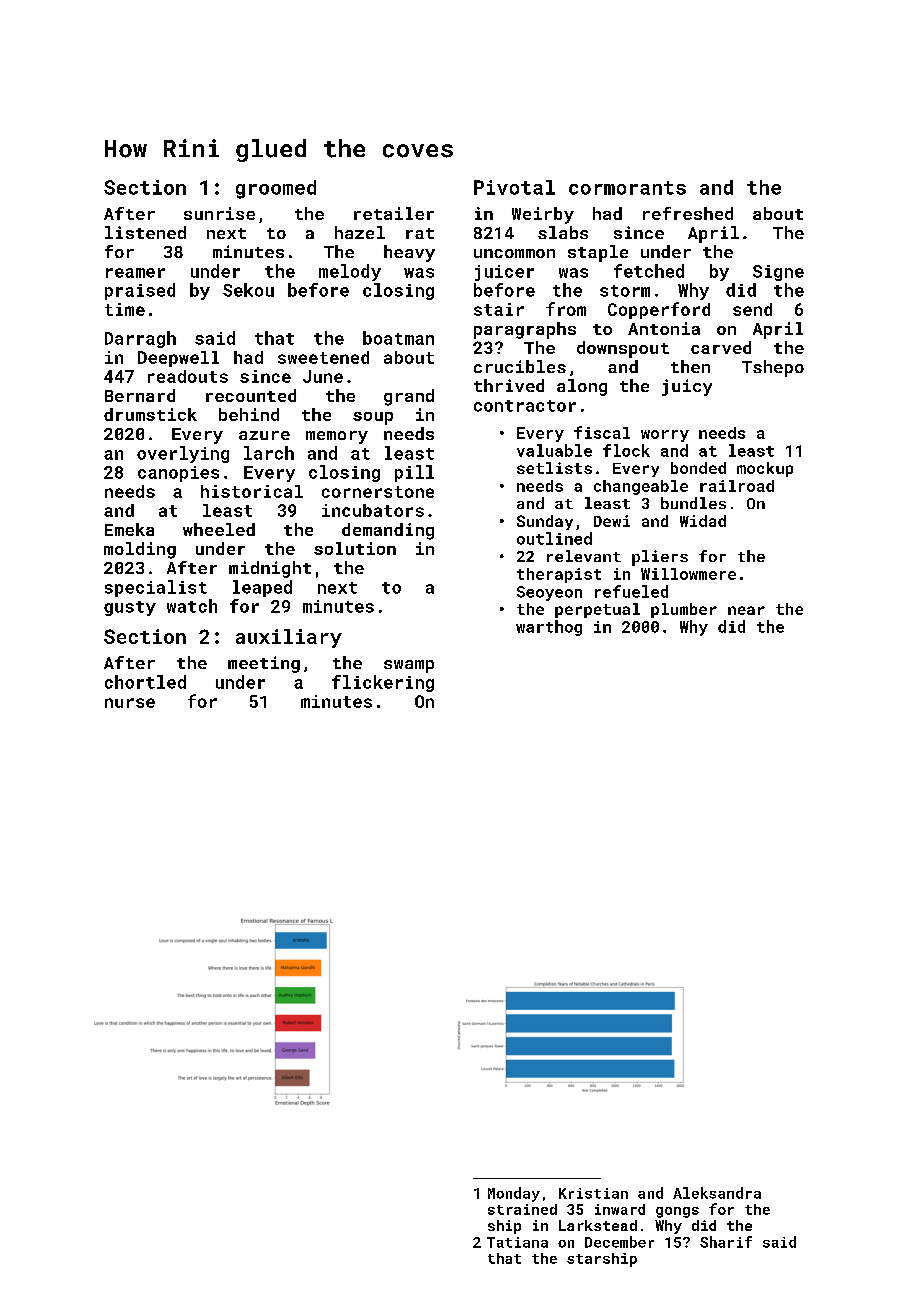  Describe the element at coordinates (125, 309) in the screenshot. I see `time` at that location.
